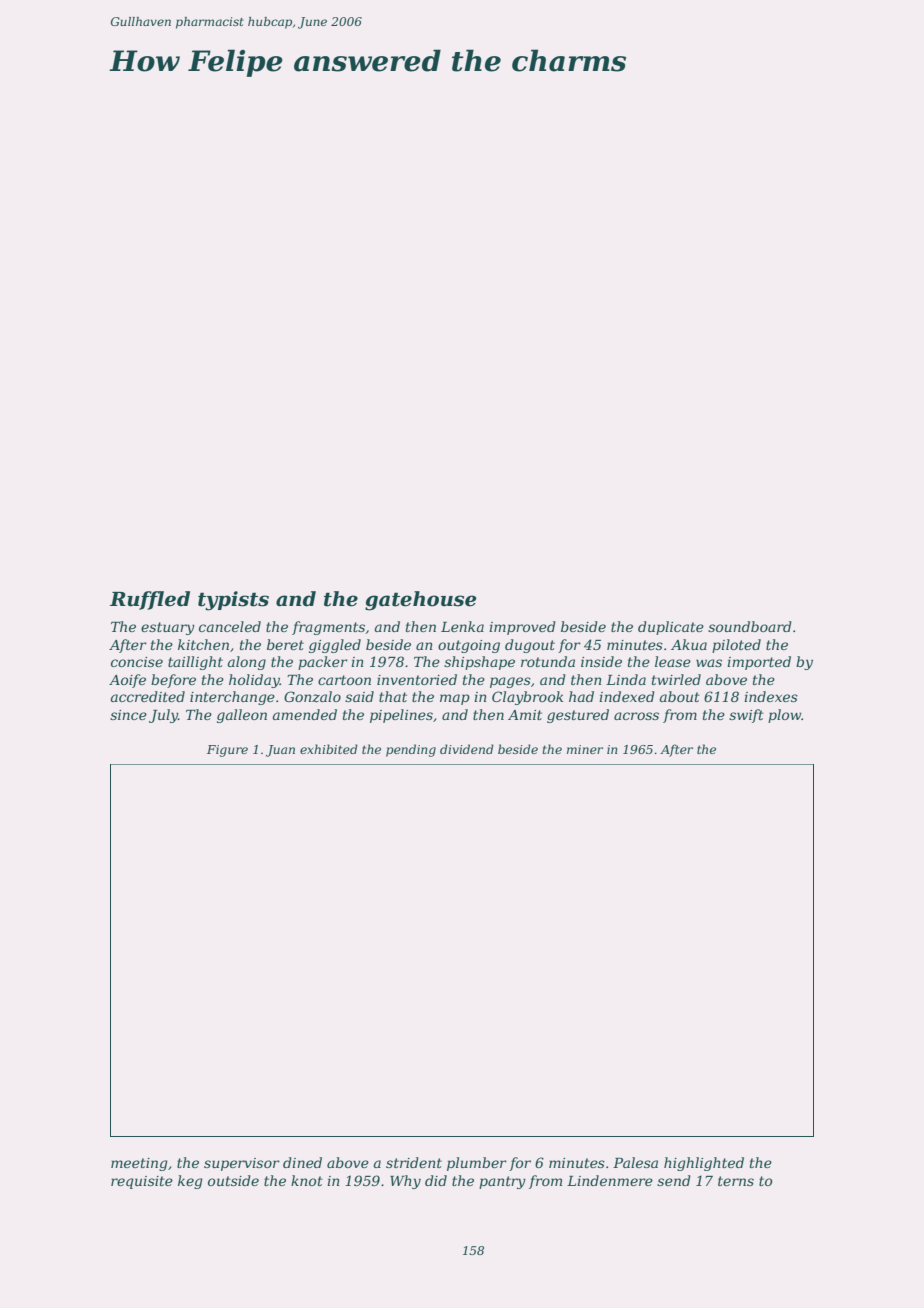 This image has height=1308, width=924. What do you see at coordinates (522, 628) in the image?
I see `improved` at bounding box center [522, 628].
